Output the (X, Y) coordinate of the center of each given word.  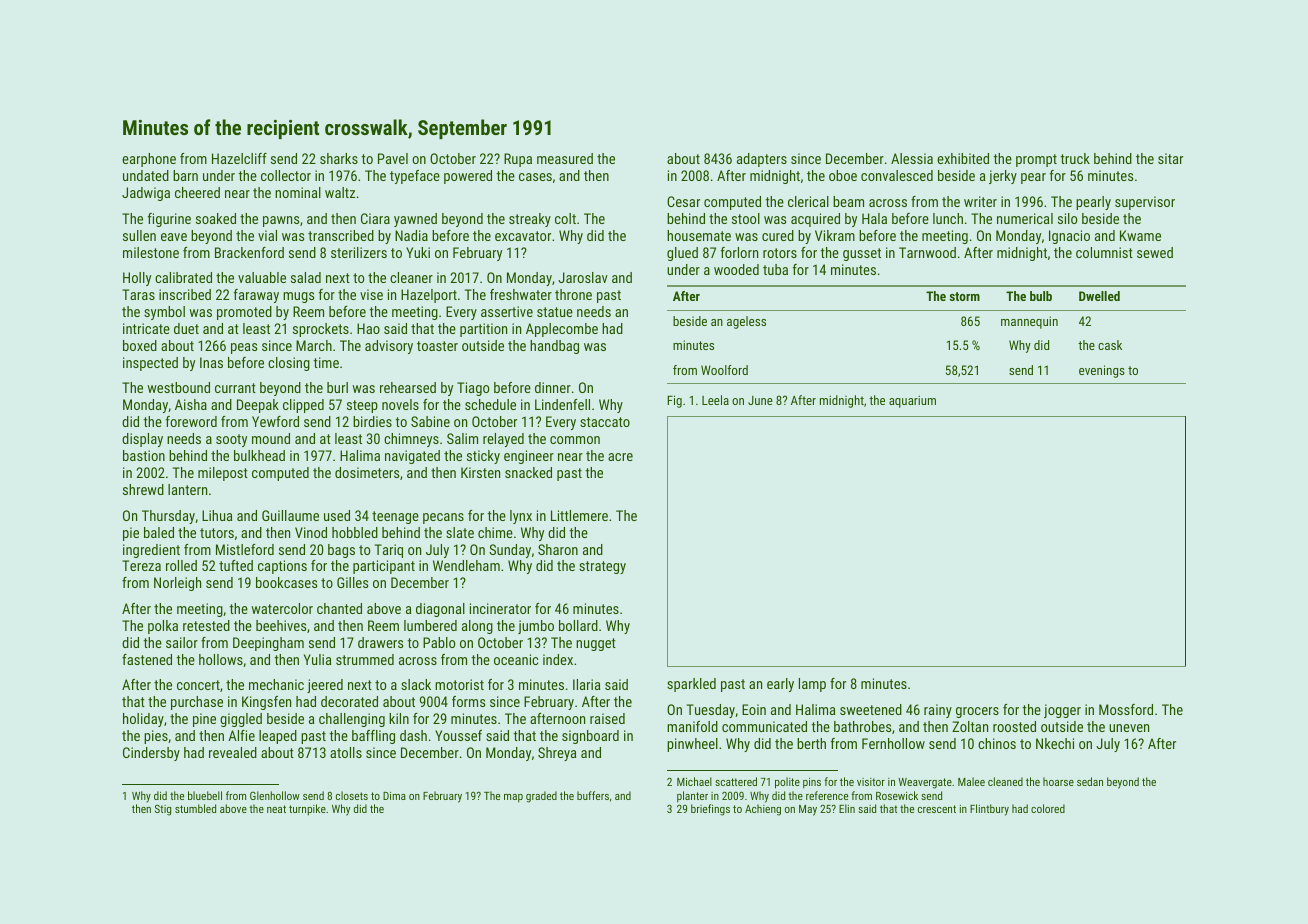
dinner (553, 387)
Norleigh (177, 584)
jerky (1003, 177)
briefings (710, 810)
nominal (298, 192)
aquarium (912, 402)
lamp (812, 685)
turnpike (307, 810)
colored (1048, 808)
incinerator (500, 608)
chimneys (411, 440)
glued (682, 254)
